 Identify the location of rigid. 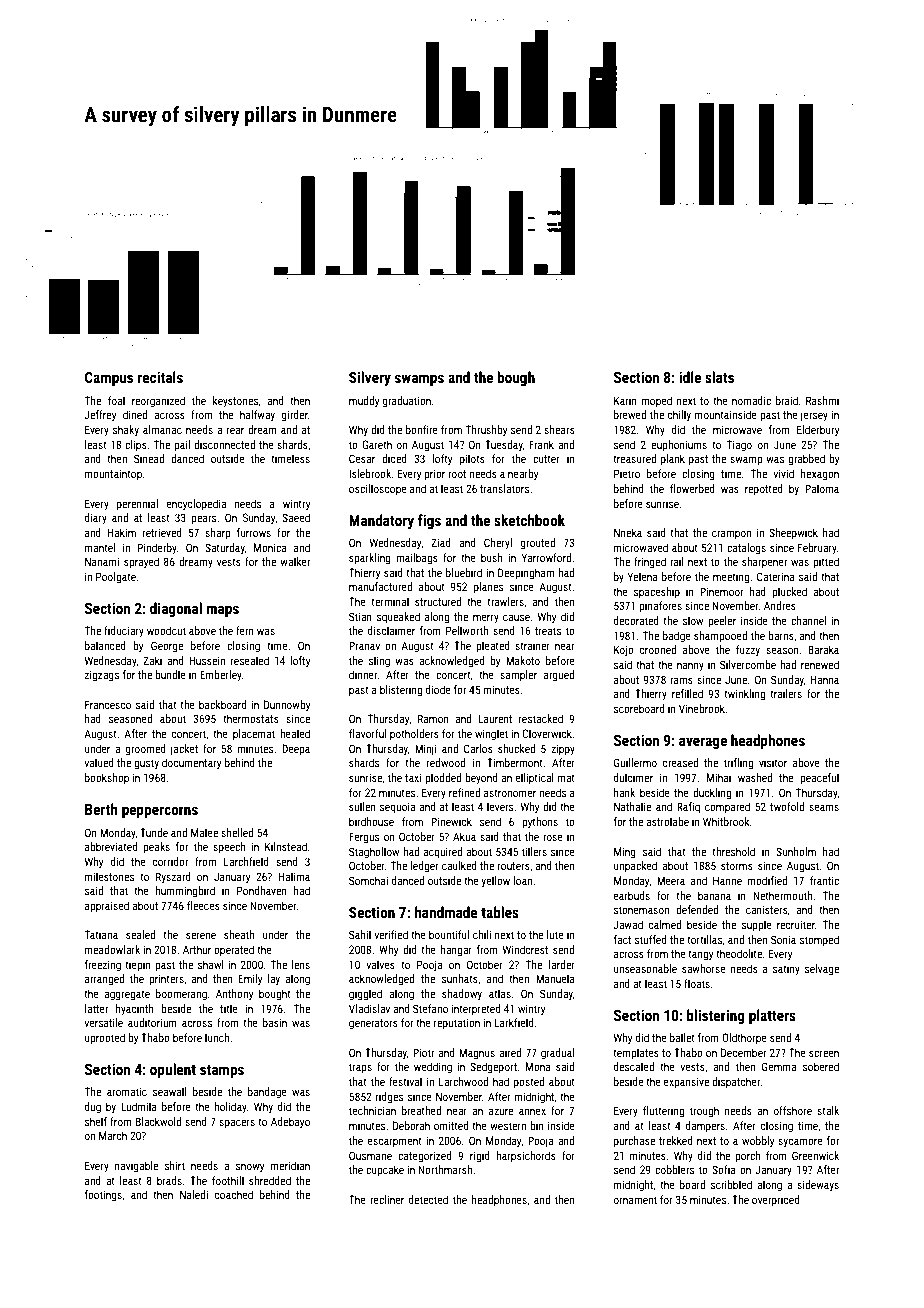
(480, 1157).
